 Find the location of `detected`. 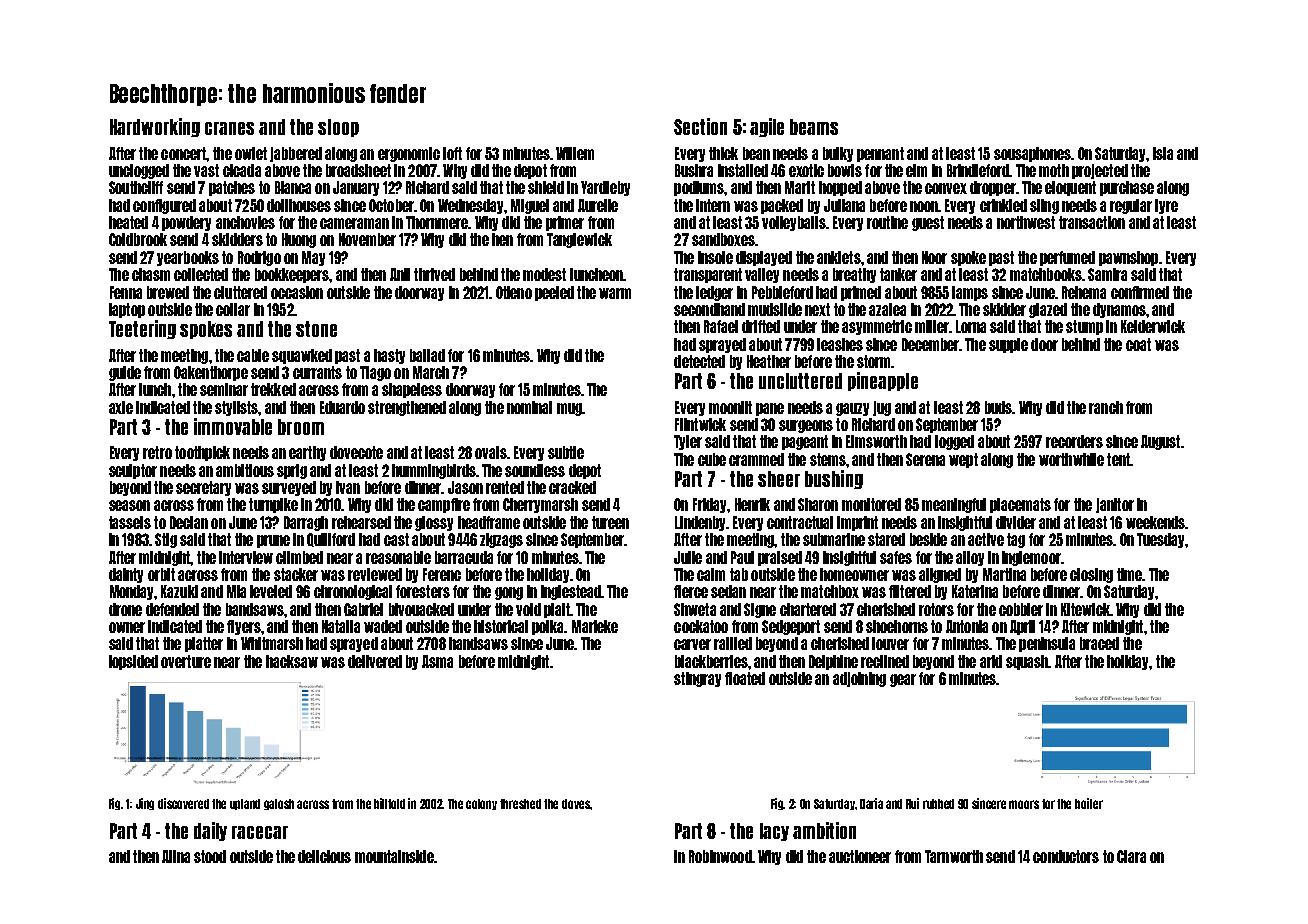

detected is located at coordinates (699, 361).
